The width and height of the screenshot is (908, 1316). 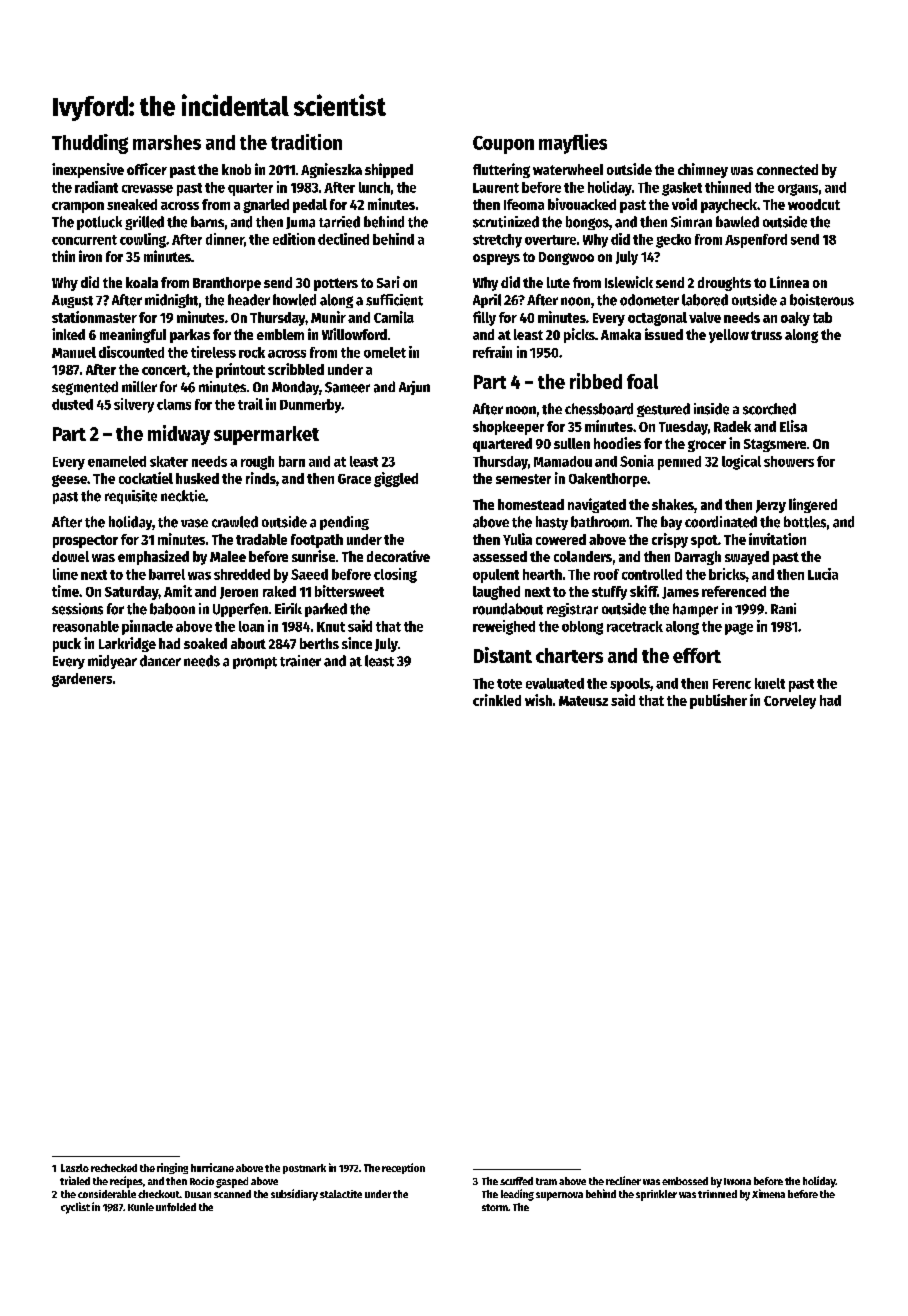 I want to click on marshes, so click(x=167, y=142).
